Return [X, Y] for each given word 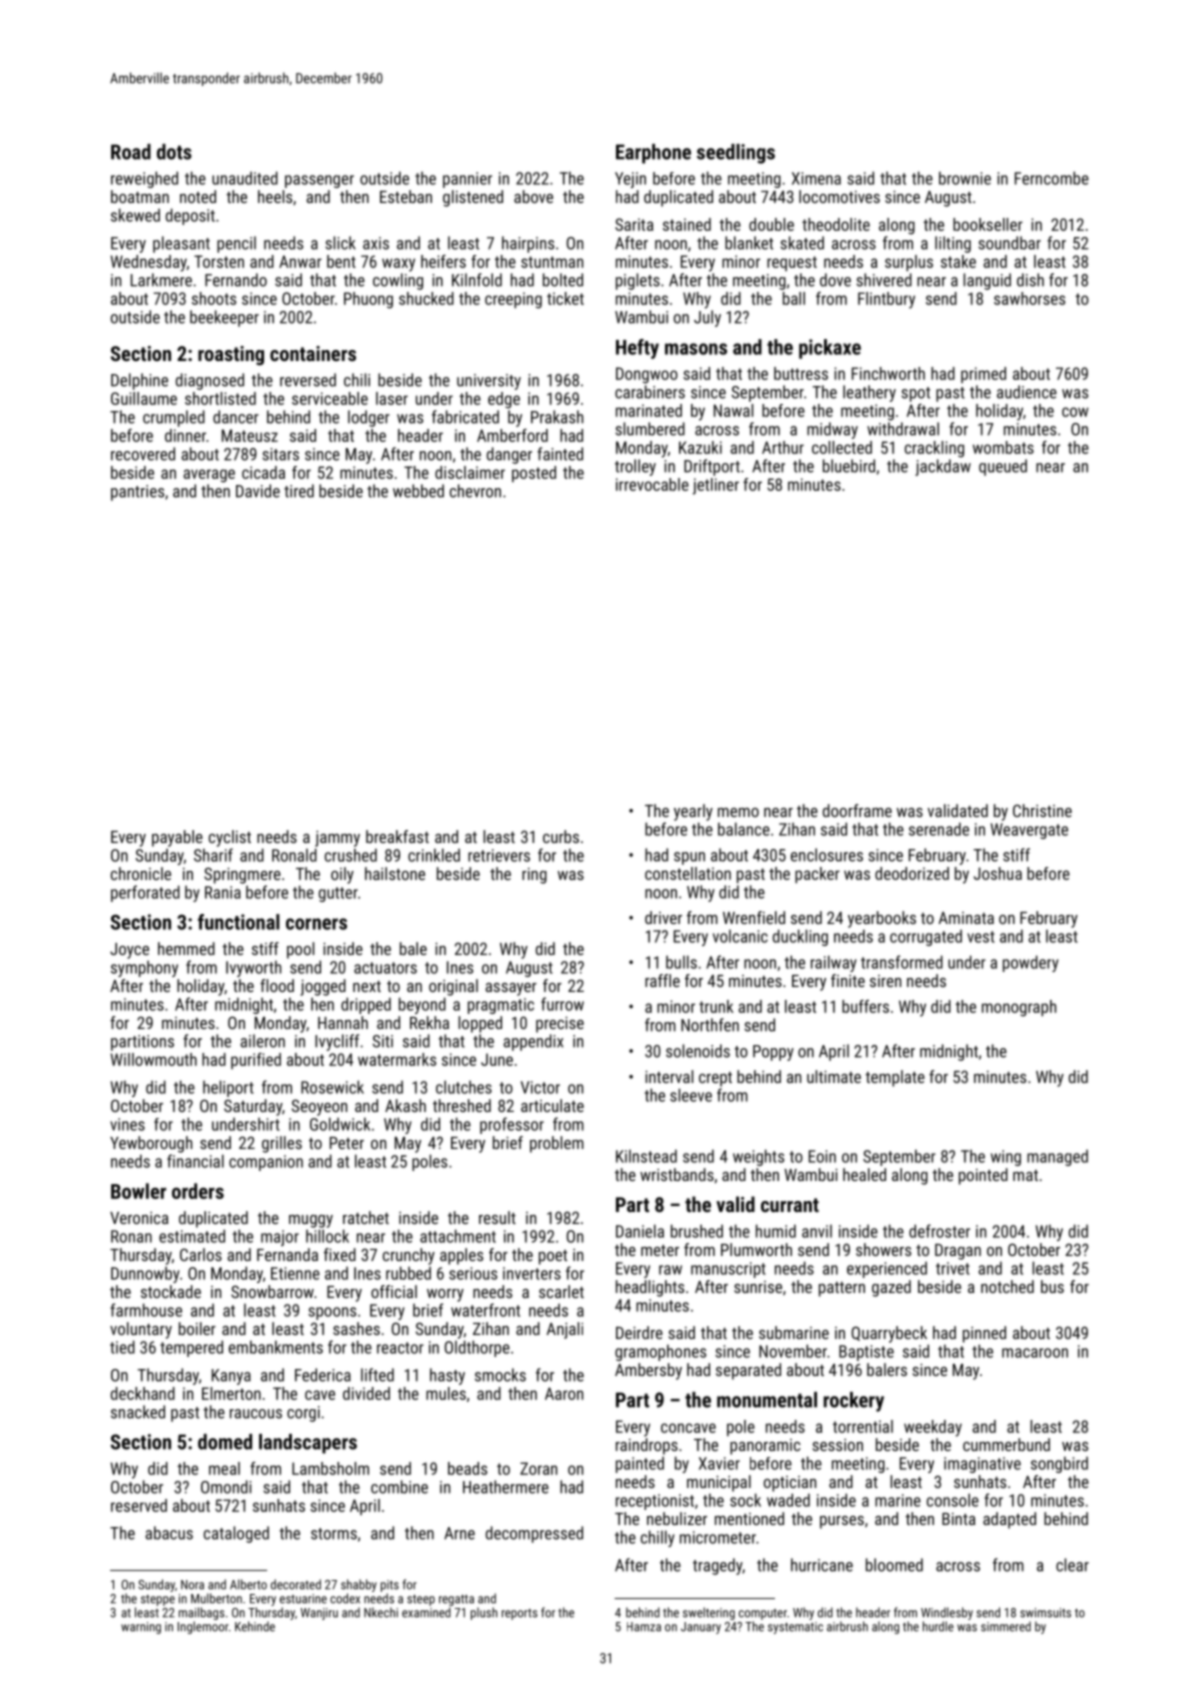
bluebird [849, 466]
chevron [475, 491]
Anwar [300, 261]
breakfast [397, 836]
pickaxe [830, 349]
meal [224, 1468]
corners [316, 924]
